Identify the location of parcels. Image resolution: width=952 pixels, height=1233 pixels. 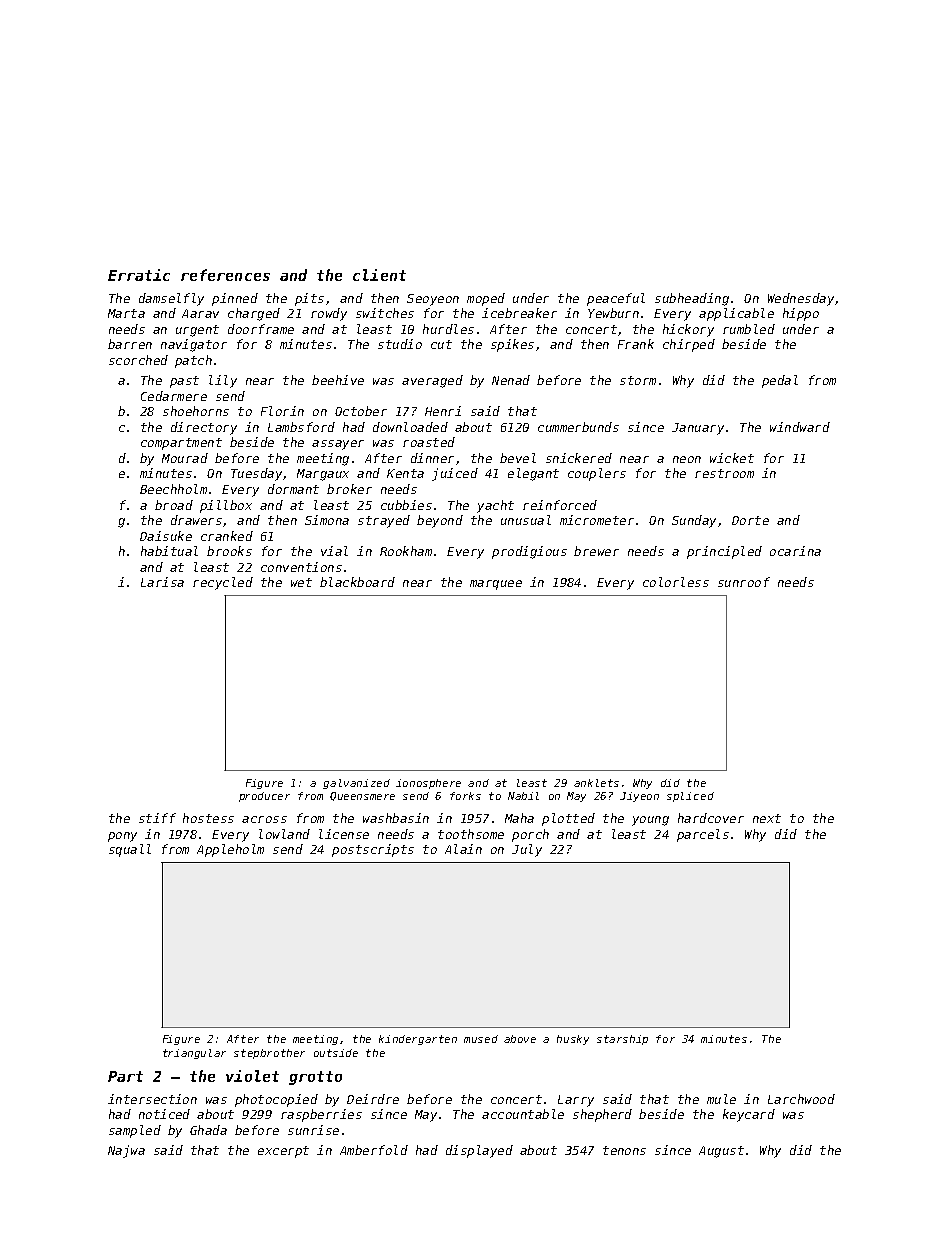
(703, 835).
